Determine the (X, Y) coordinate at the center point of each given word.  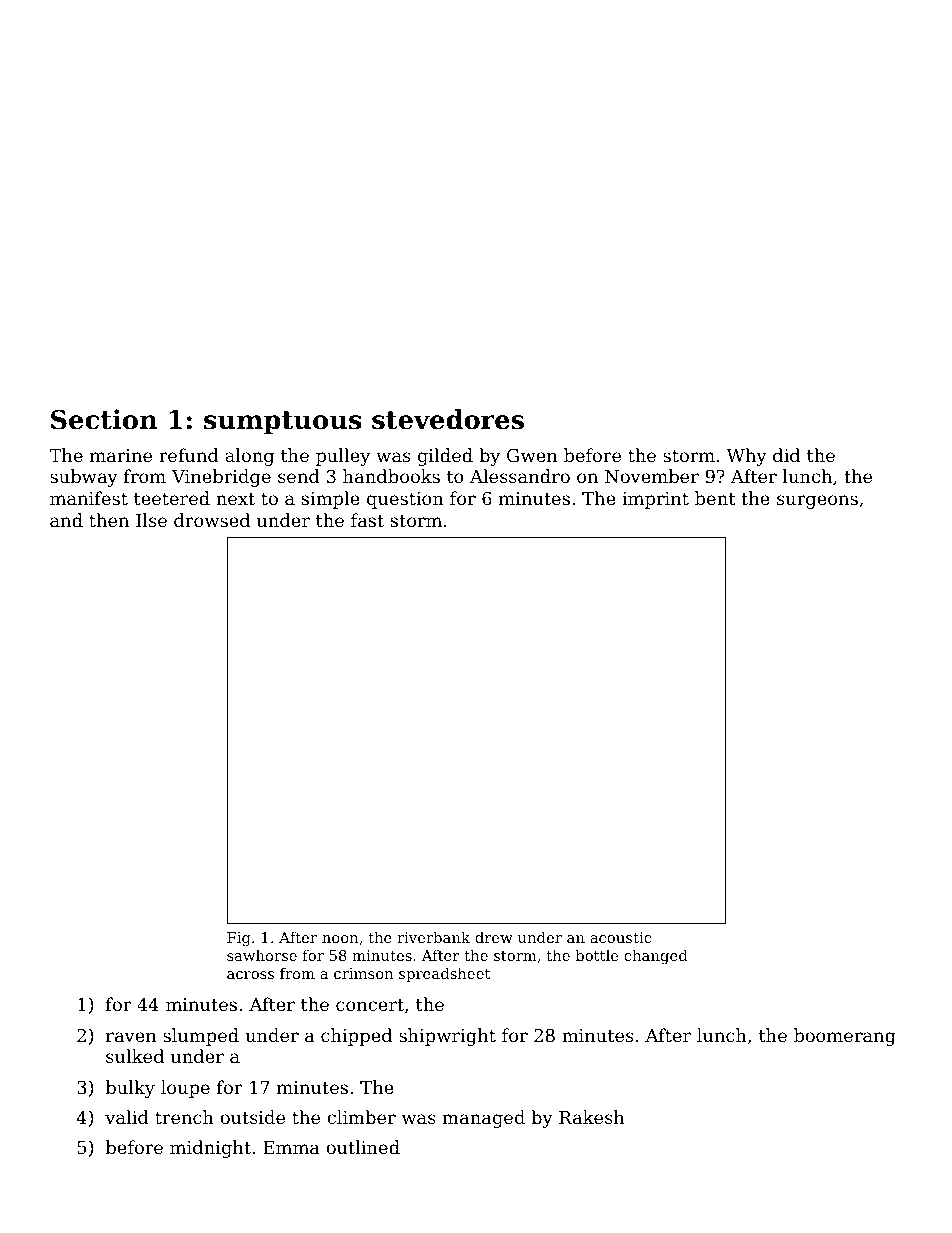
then (109, 520)
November (652, 476)
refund (189, 455)
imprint (655, 500)
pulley (343, 457)
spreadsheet (444, 974)
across (250, 975)
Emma (291, 1147)
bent (715, 498)
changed (655, 957)
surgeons (817, 502)
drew (494, 937)
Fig (239, 939)
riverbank (433, 937)
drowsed (212, 520)
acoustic (620, 937)
